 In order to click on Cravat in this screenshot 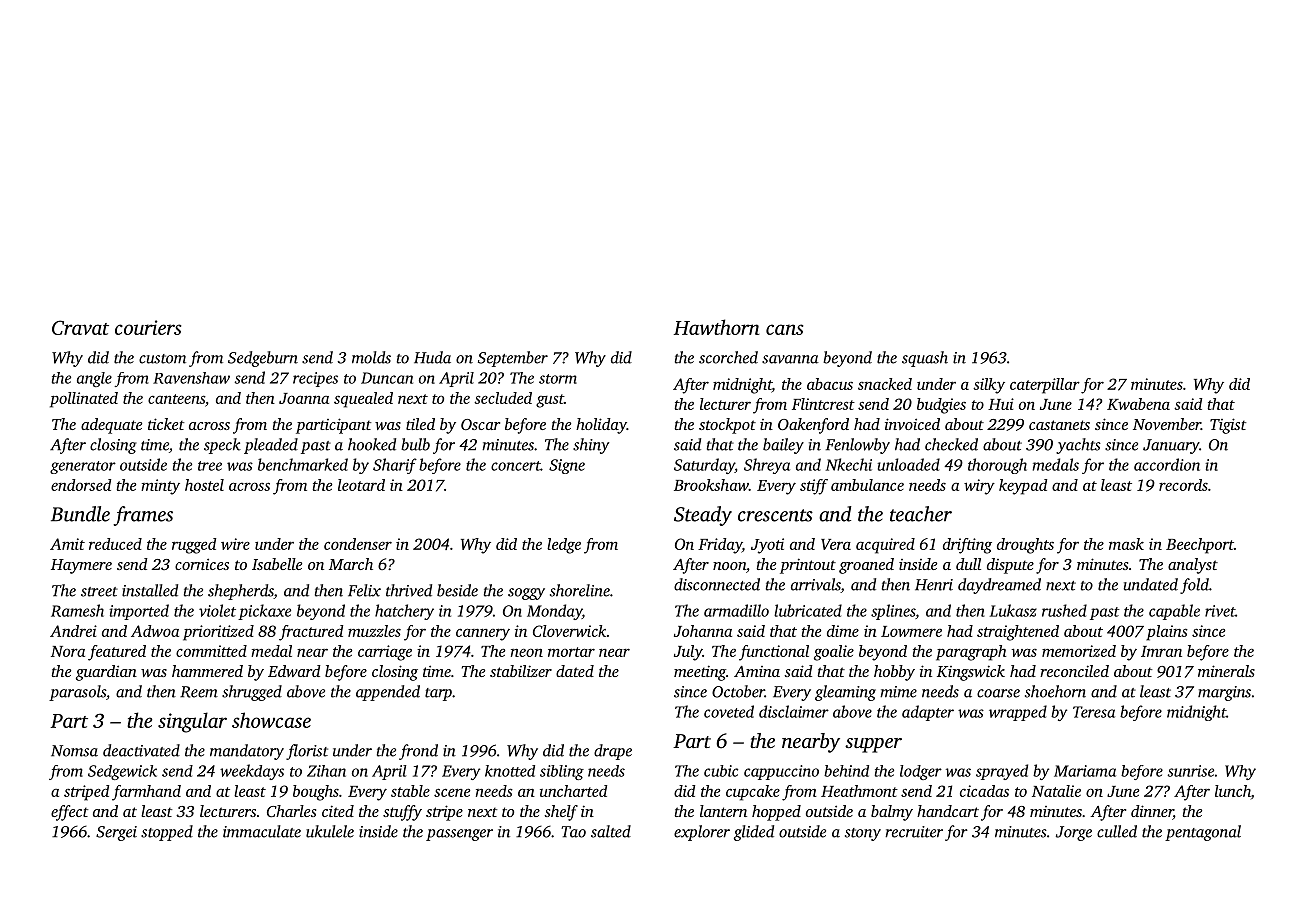, I will do `click(80, 327)`.
